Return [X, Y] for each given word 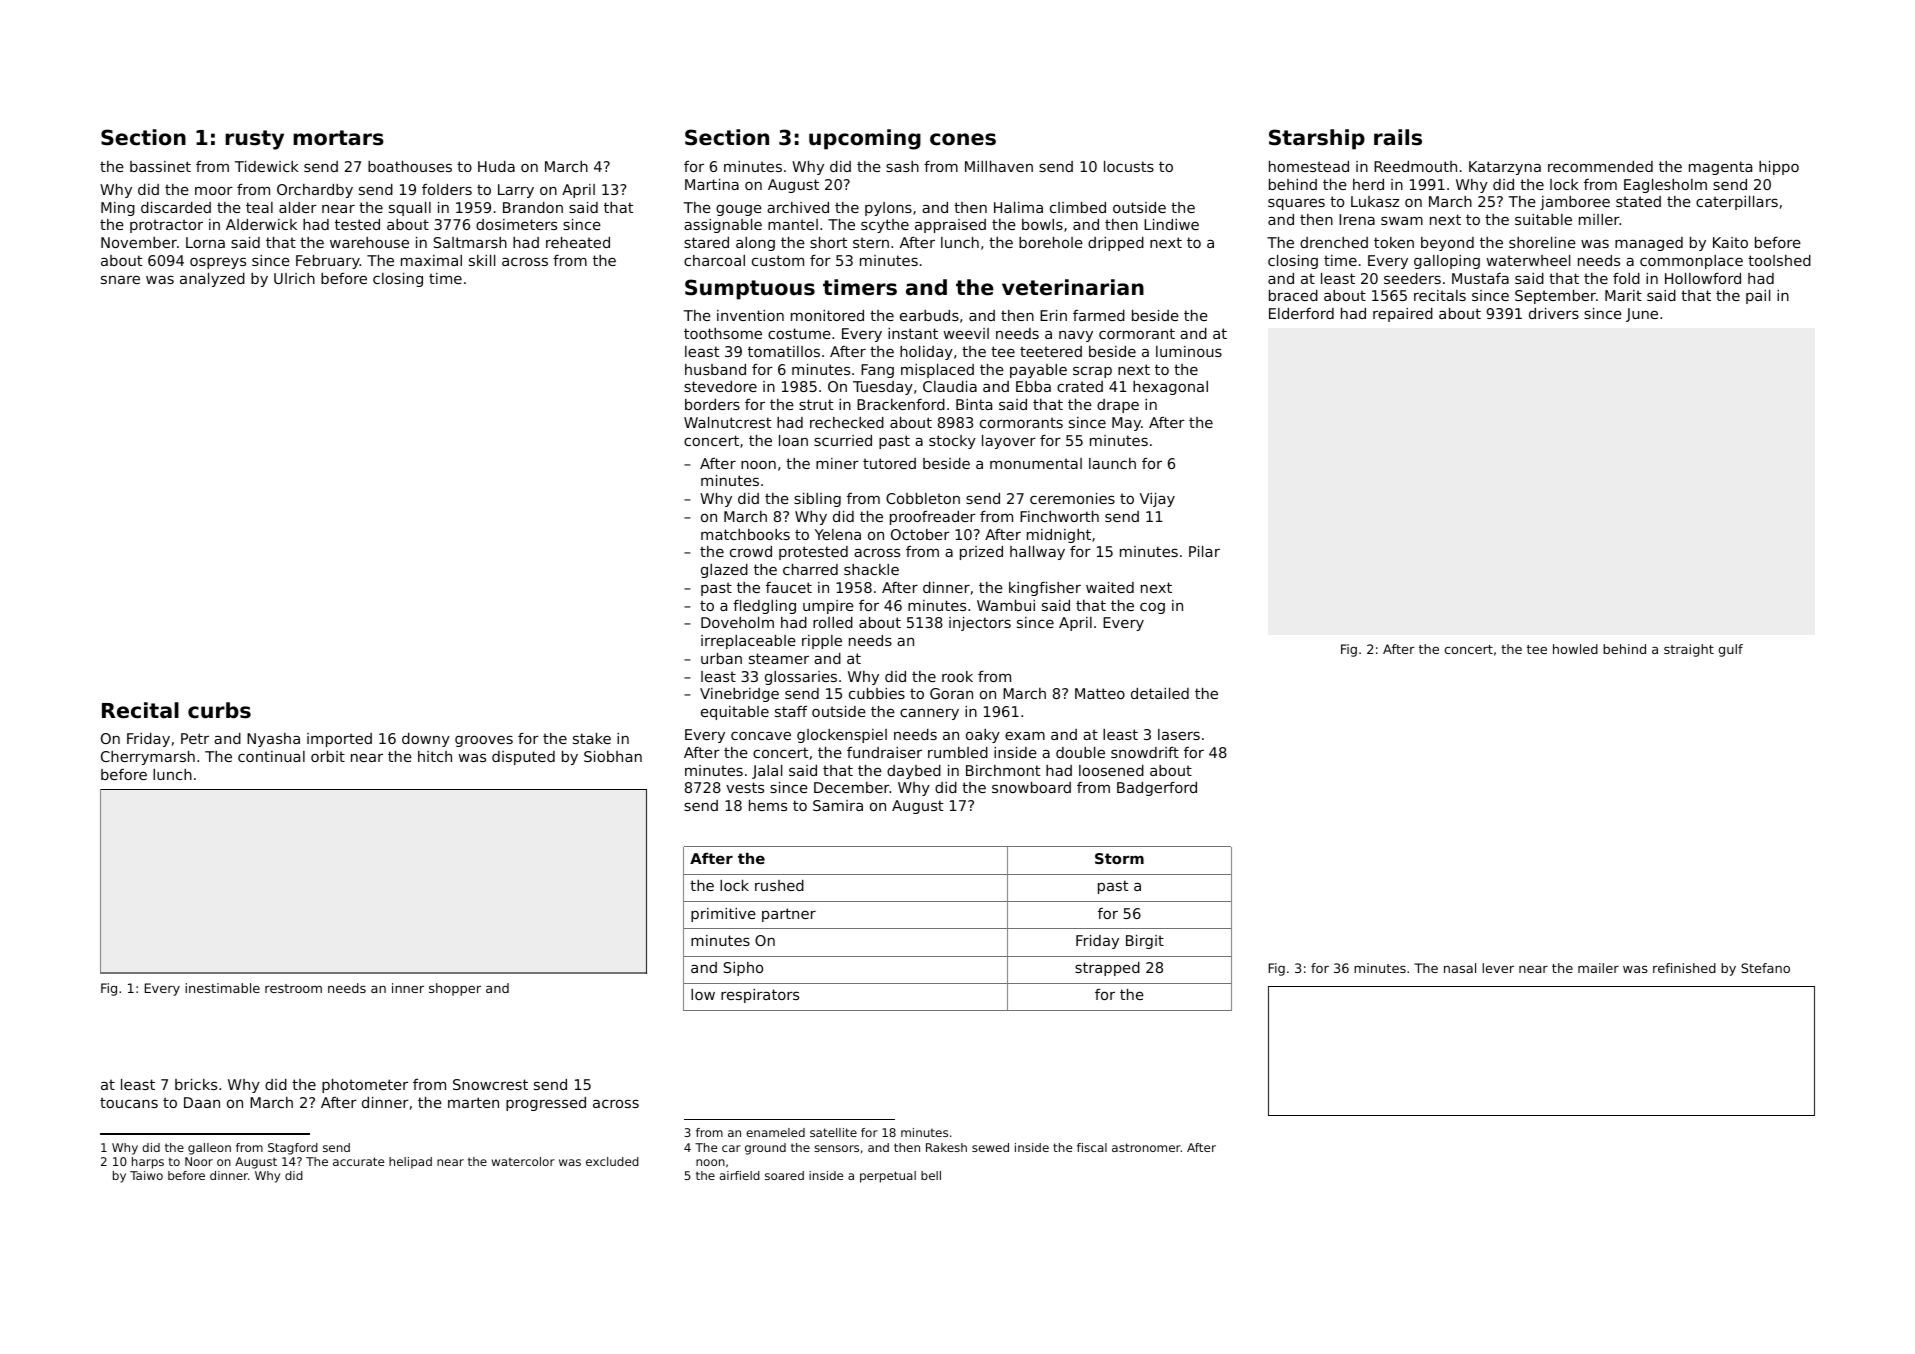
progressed [546, 1104]
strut [816, 404]
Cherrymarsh [148, 758]
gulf [1731, 650]
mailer [1598, 968]
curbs [219, 710]
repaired [1403, 315]
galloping [1447, 262]
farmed [1099, 315]
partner [789, 915]
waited [1110, 587]
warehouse [369, 242]
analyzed [212, 280]
